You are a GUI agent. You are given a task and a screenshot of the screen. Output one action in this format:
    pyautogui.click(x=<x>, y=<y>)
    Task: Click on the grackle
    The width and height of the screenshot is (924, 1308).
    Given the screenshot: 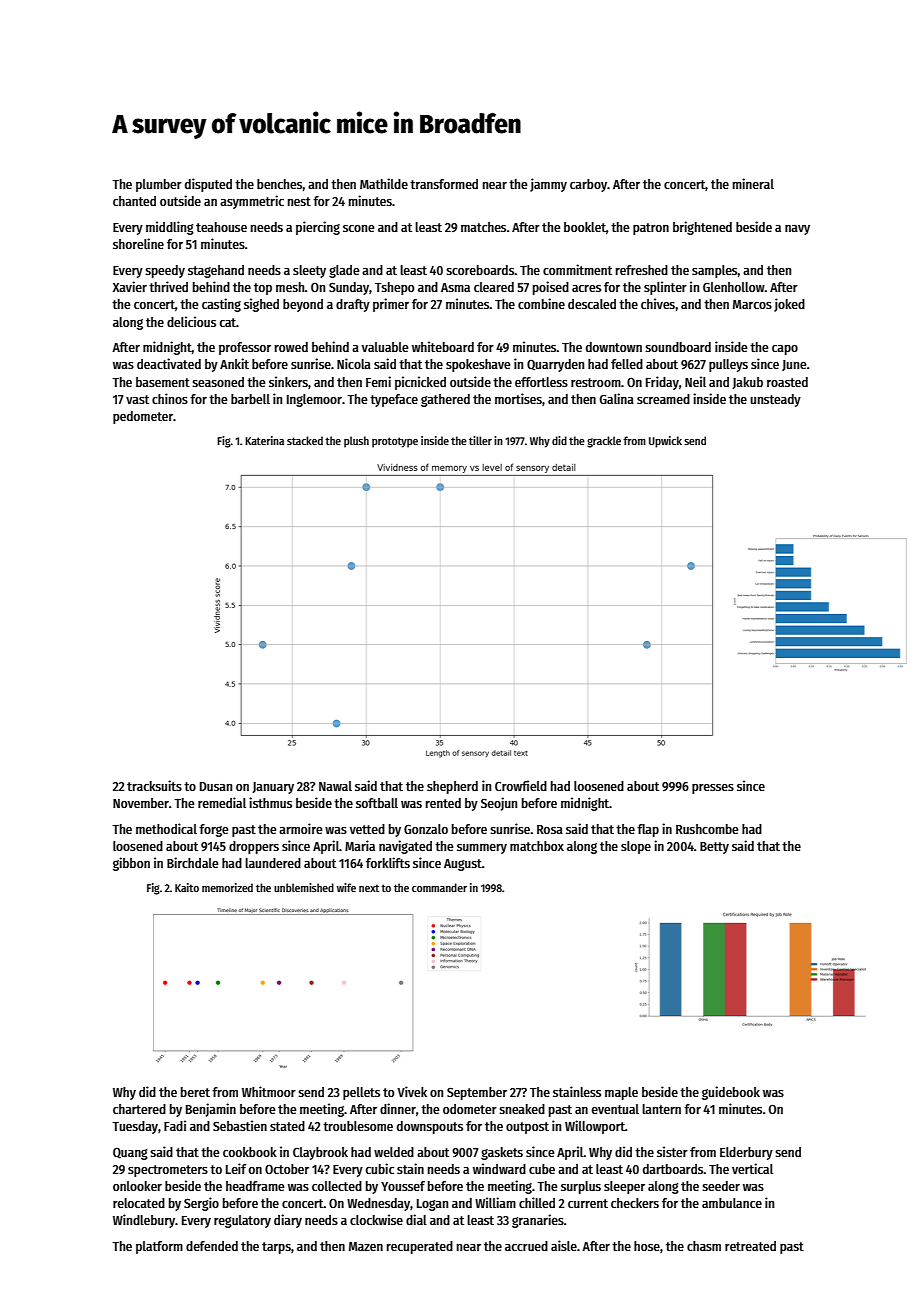 What is the action you would take?
    pyautogui.click(x=604, y=442)
